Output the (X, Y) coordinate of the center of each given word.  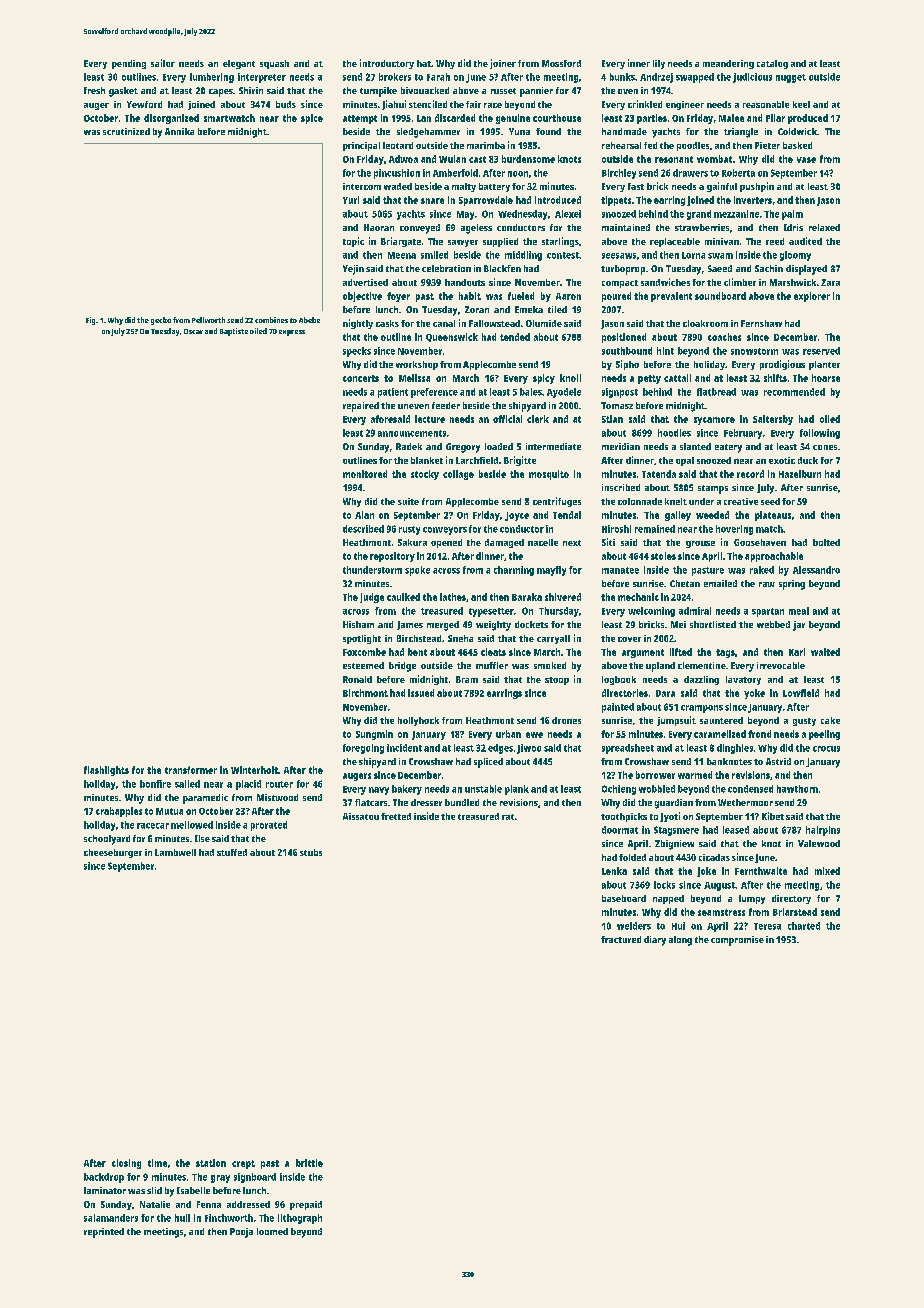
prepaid (306, 1205)
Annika (179, 131)
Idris (793, 227)
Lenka (614, 871)
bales (531, 392)
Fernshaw (761, 323)
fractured (621, 939)
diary (655, 941)
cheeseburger (113, 853)
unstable (483, 789)
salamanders (111, 1218)
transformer (191, 770)
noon (518, 174)
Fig (90, 321)
